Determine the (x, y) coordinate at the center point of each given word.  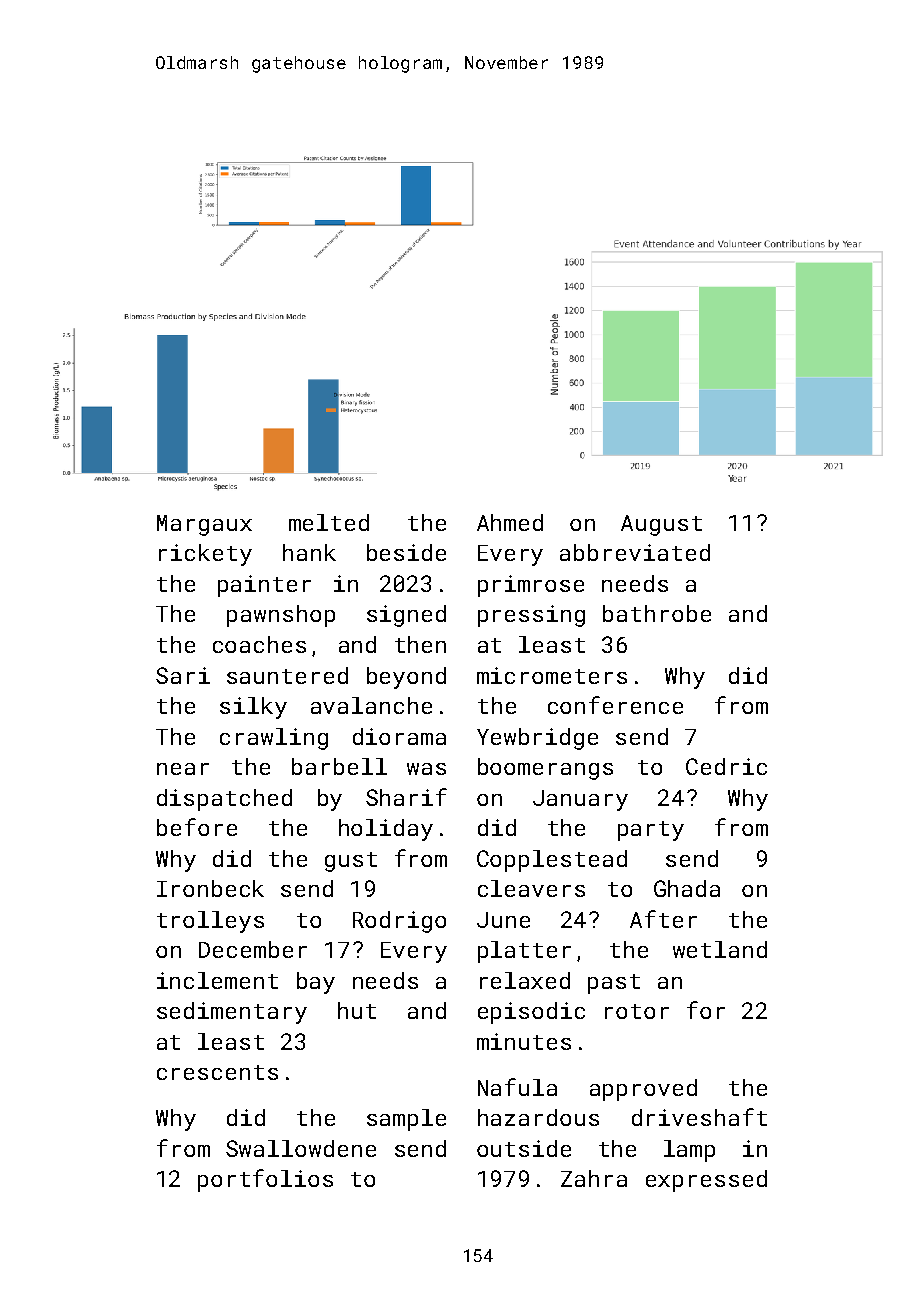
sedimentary (232, 1013)
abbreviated (635, 552)
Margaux (204, 525)
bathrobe (657, 613)
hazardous (538, 1117)
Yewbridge (537, 739)
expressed (706, 1181)
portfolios (265, 1180)
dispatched (224, 800)
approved (643, 1090)
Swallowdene (301, 1148)
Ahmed (510, 522)
